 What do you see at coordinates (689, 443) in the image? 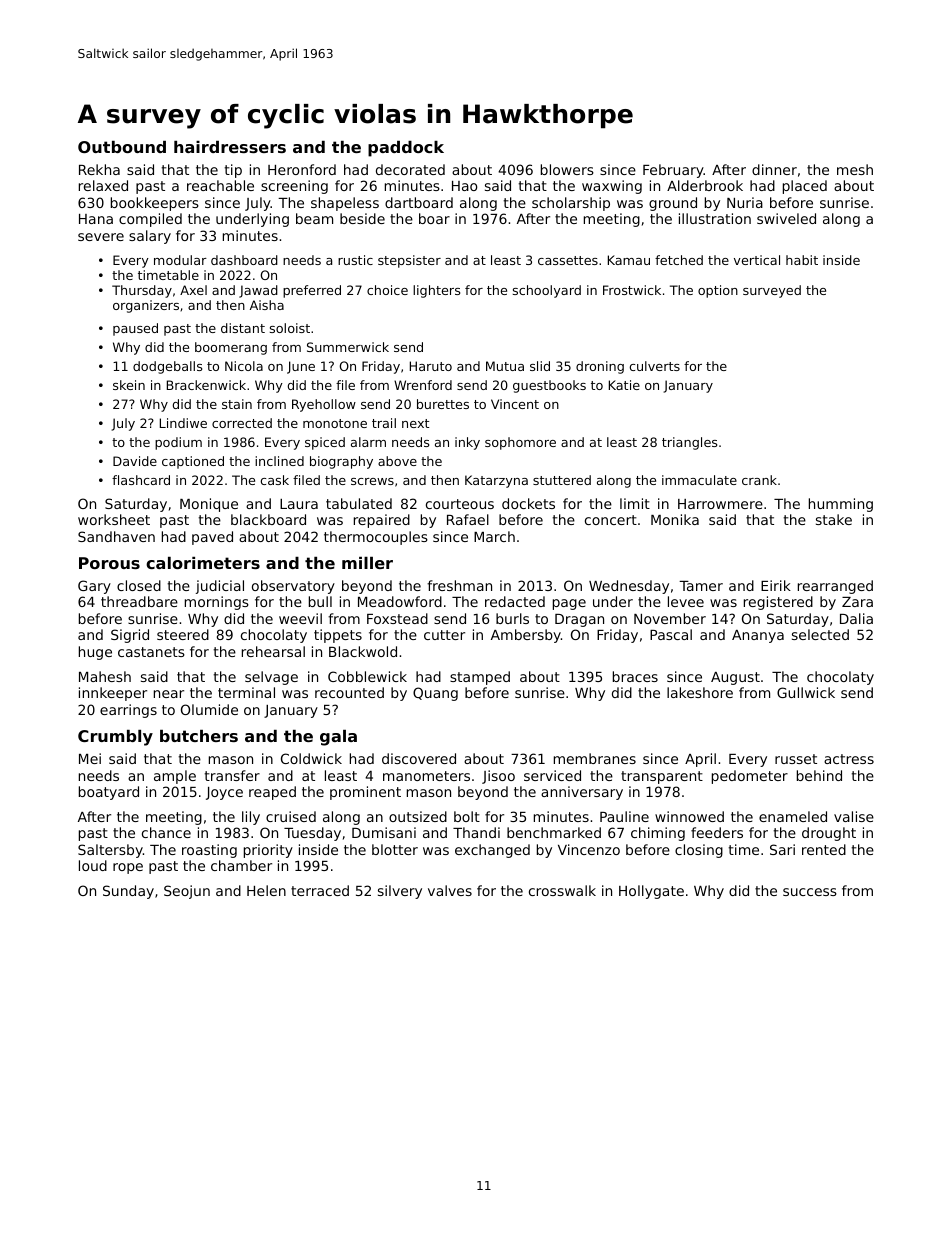
I see `triangles` at bounding box center [689, 443].
